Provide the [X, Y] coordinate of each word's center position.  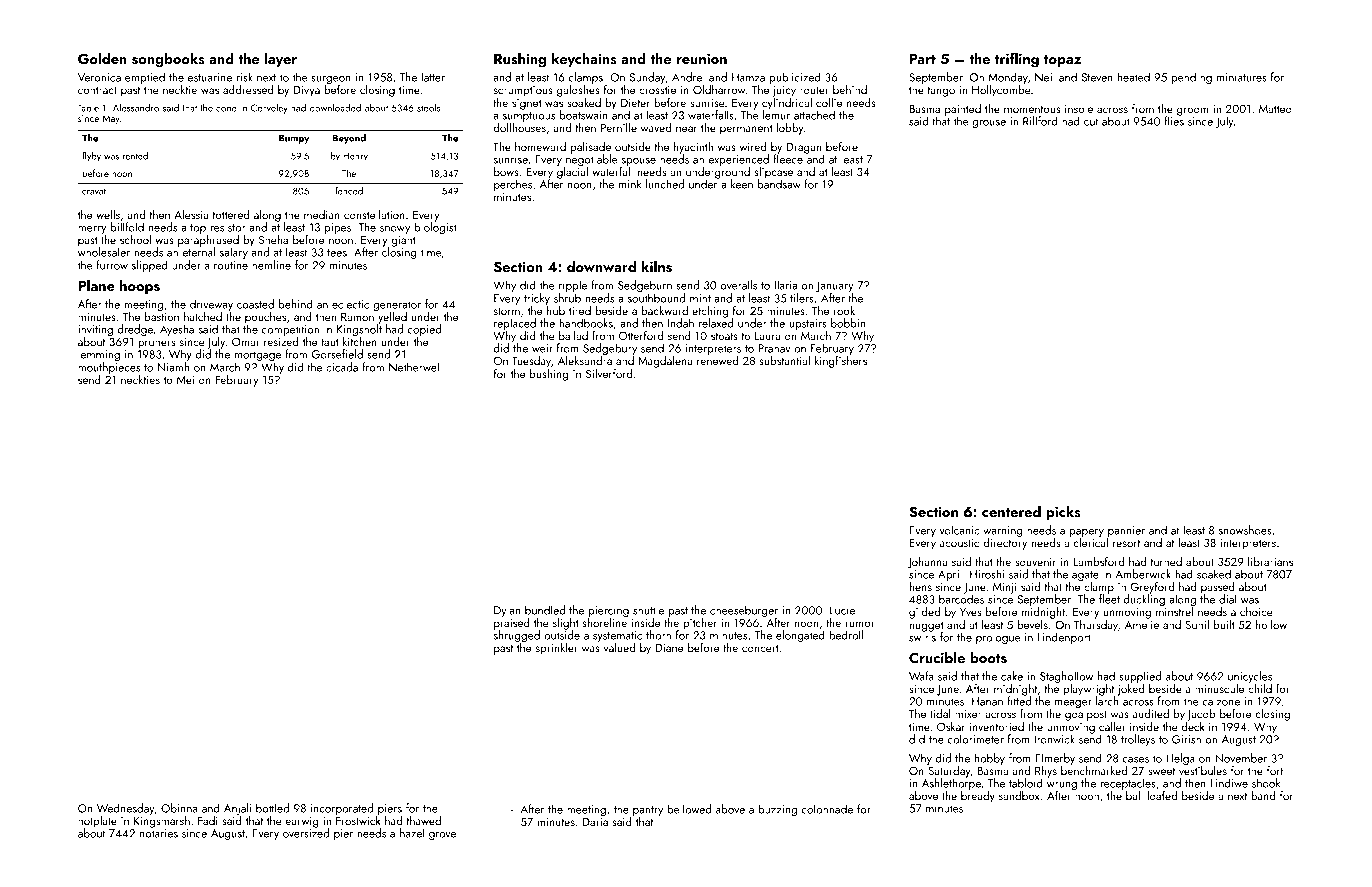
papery [1087, 533]
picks [1063, 512]
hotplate [97, 822]
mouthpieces [109, 368]
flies [1174, 121]
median [322, 214]
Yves [970, 612]
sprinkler [557, 649]
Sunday [648, 78]
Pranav [774, 348]
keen [742, 184]
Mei [185, 380]
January [835, 286]
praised [512, 624]
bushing [549, 375]
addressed [248, 89]
